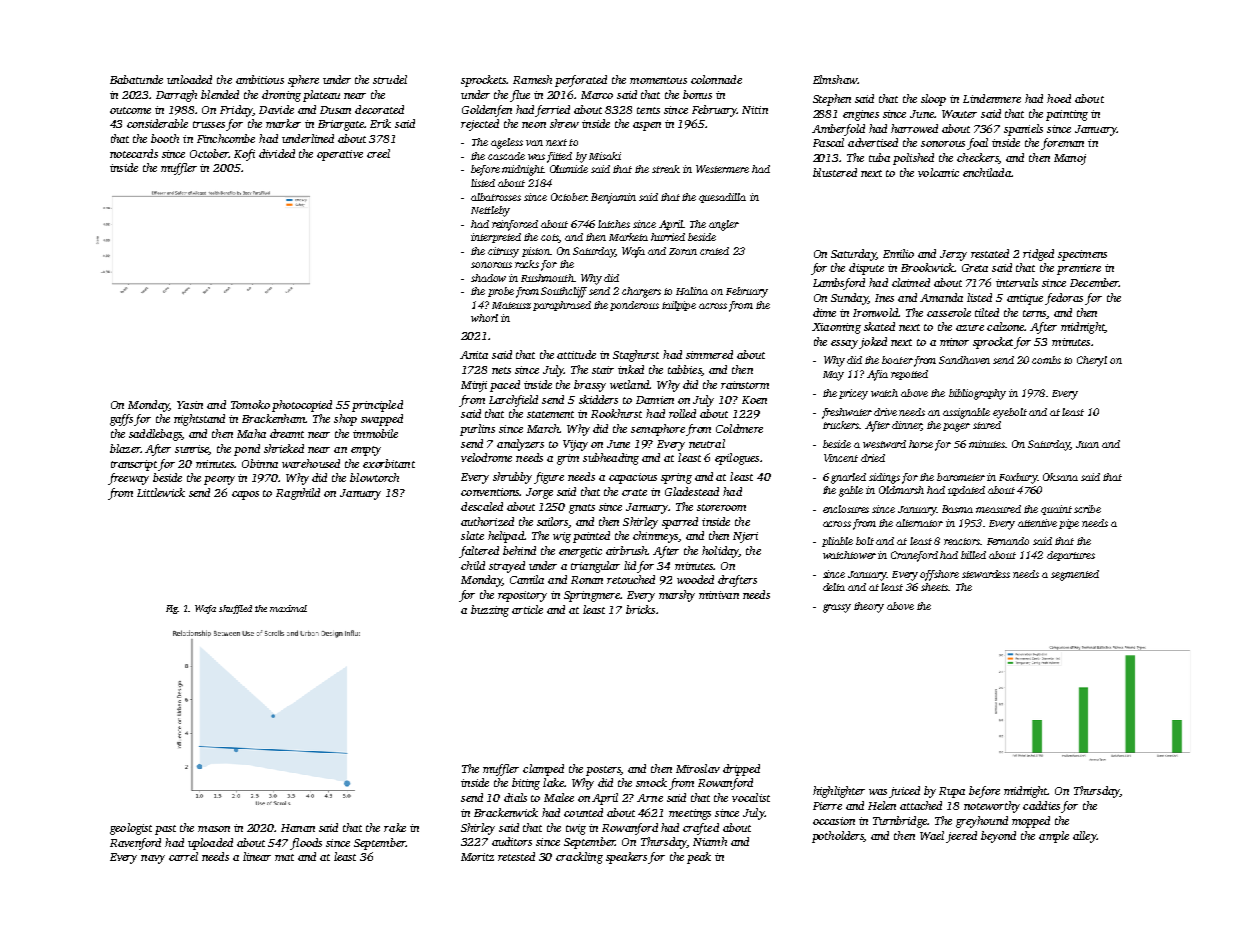 The height and width of the image is (952, 1233). I want to click on notecards, so click(134, 153).
